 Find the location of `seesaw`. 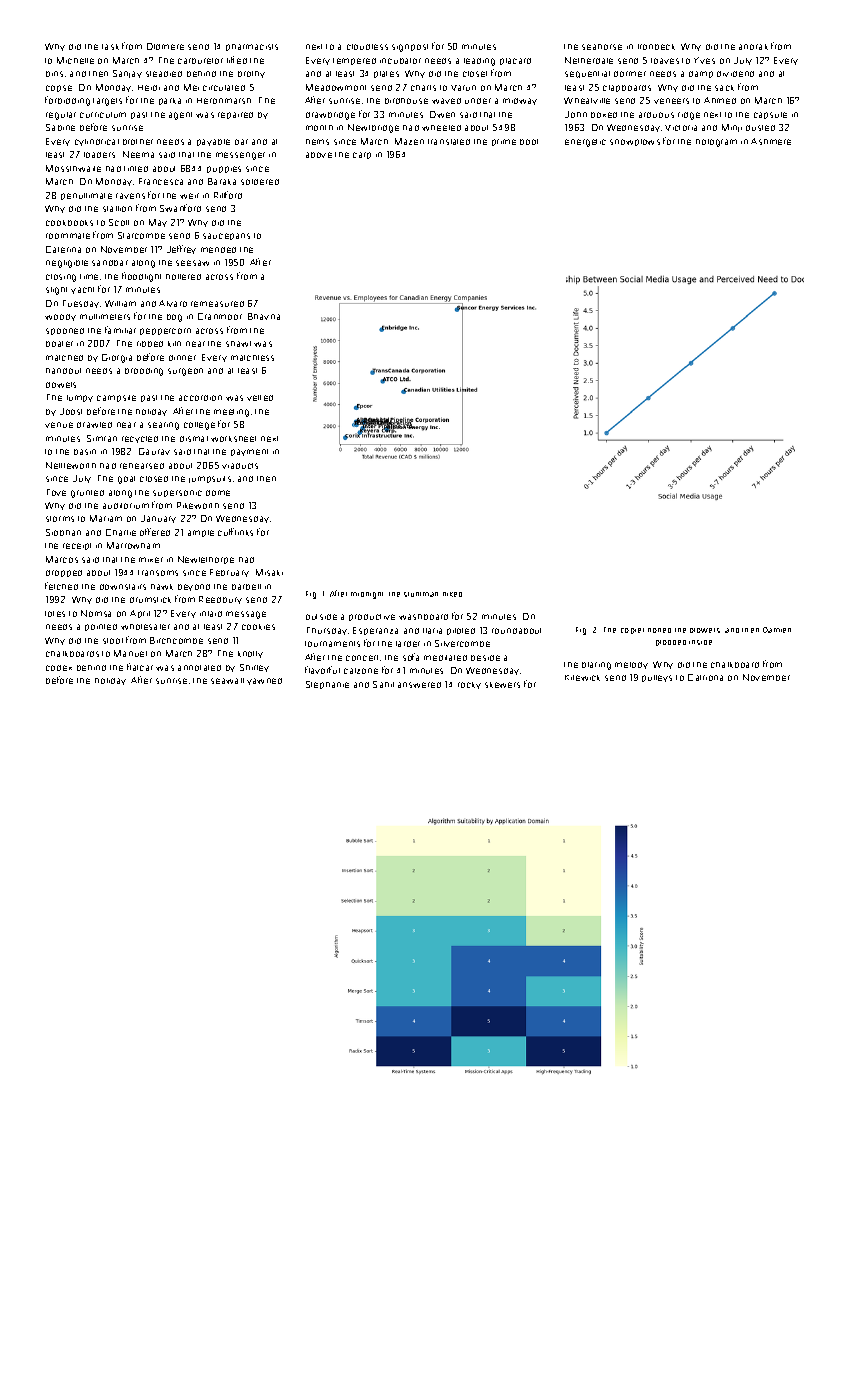

seesaw is located at coordinates (192, 263).
